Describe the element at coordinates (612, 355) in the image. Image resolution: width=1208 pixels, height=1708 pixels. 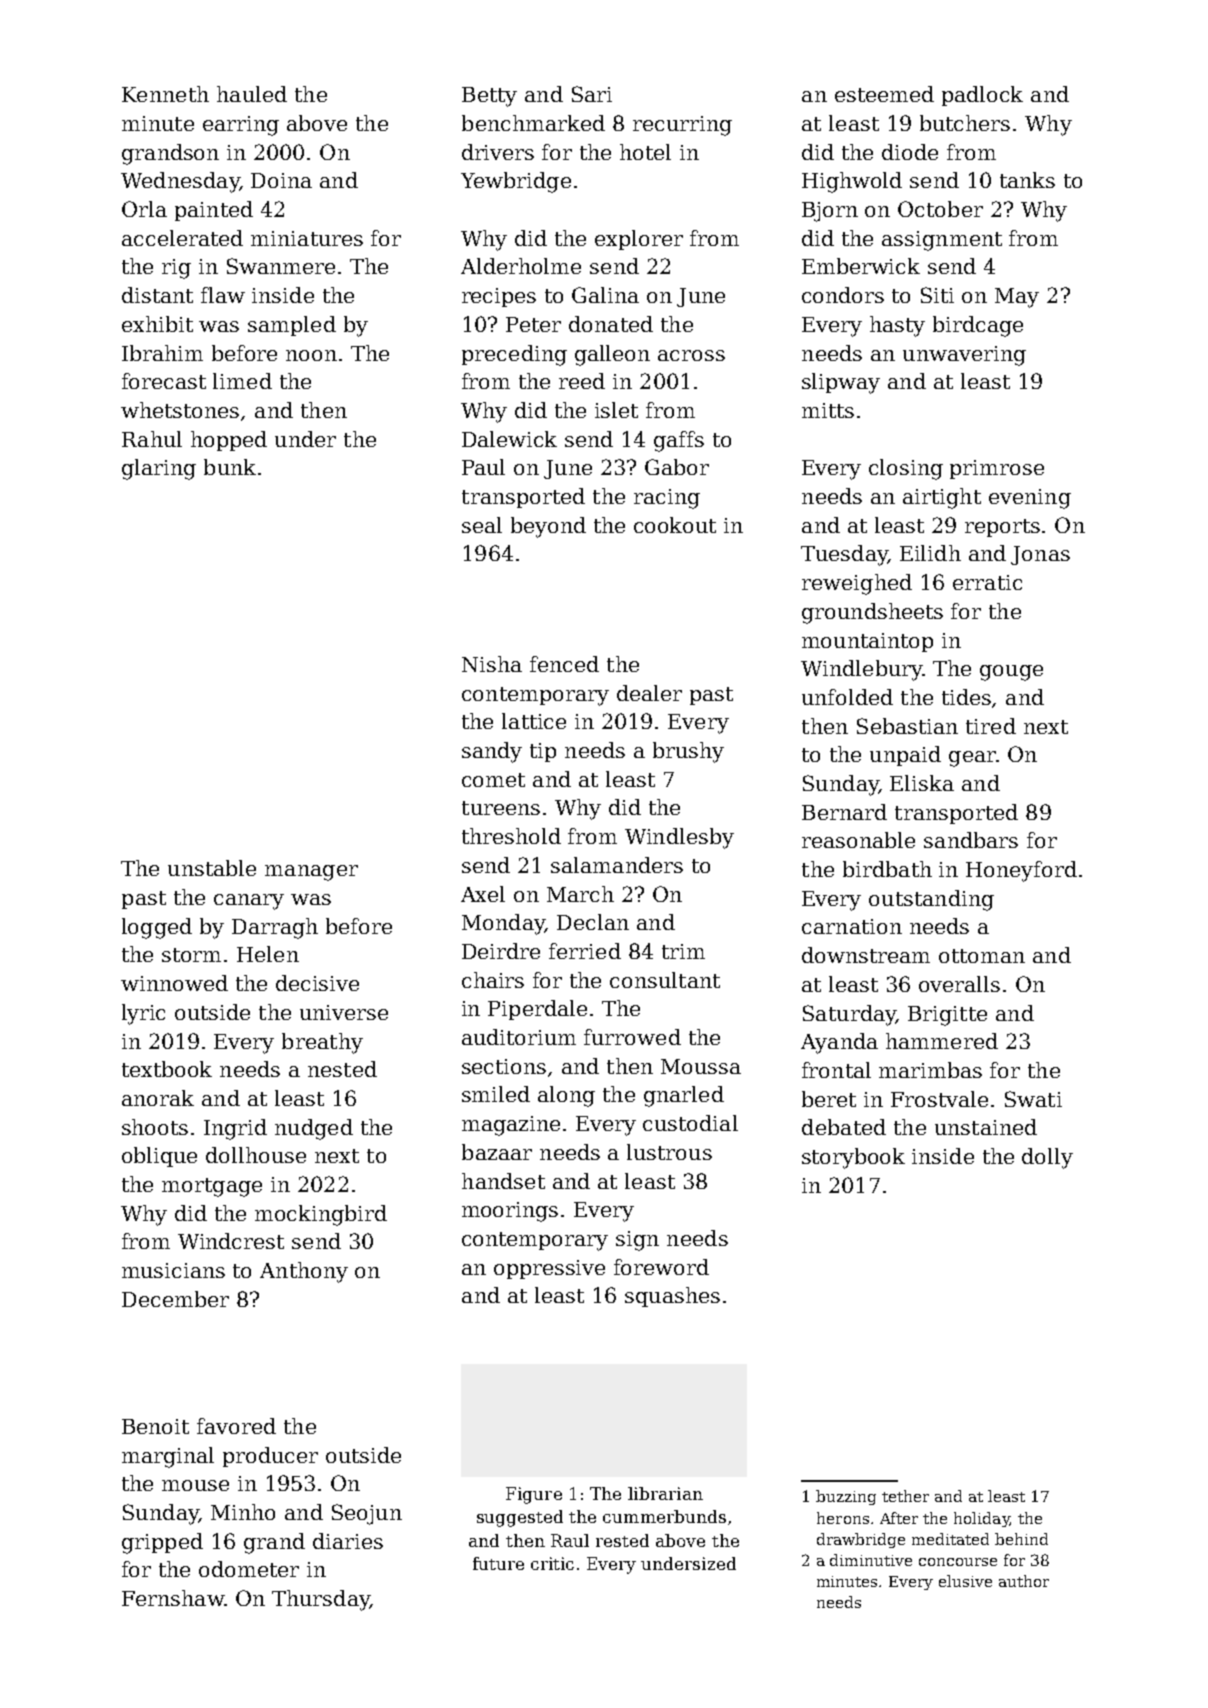
I see `galleon` at that location.
